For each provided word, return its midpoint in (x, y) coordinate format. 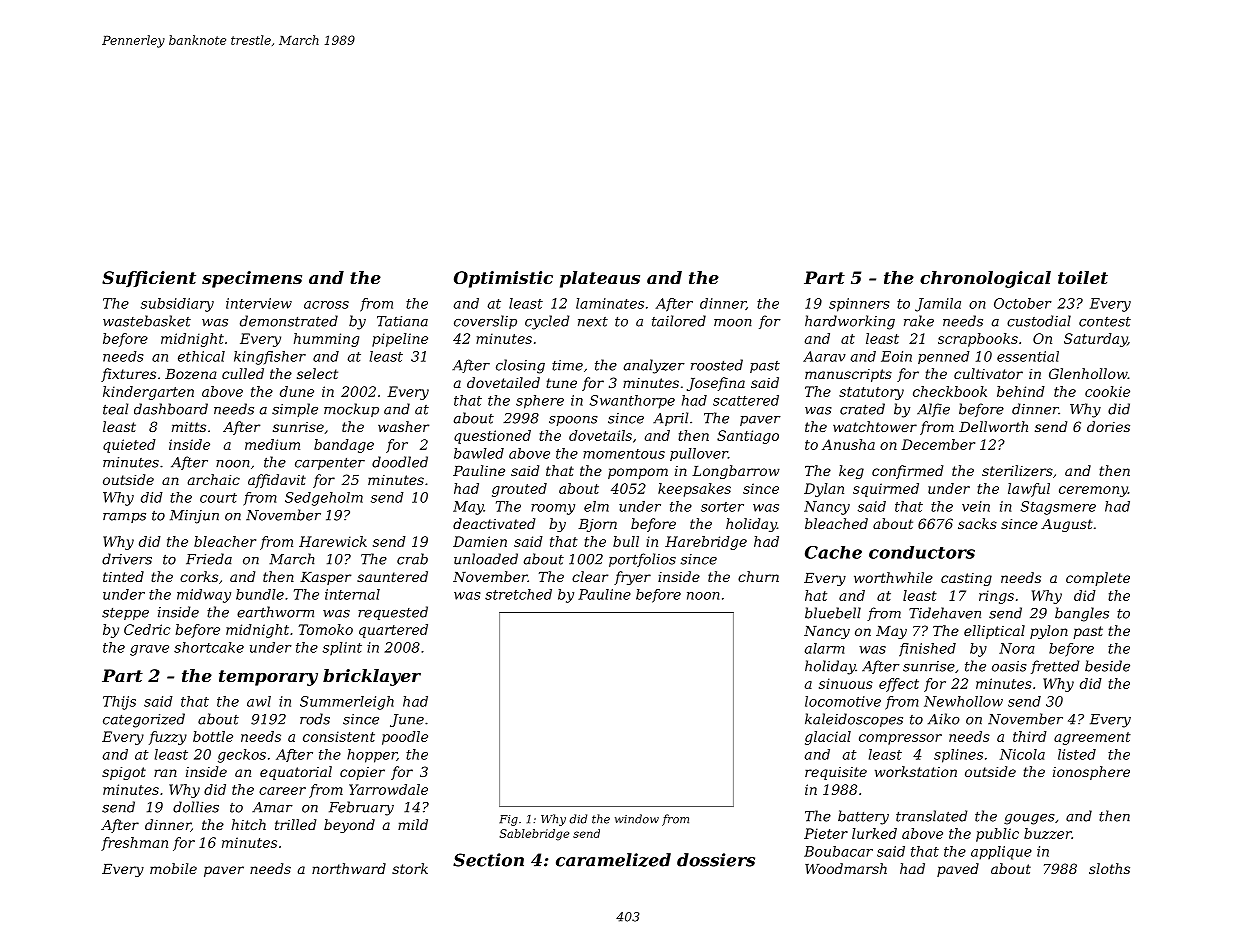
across (326, 305)
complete (1098, 579)
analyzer (654, 366)
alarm (824, 648)
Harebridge (706, 543)
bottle (213, 736)
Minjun (194, 517)
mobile (173, 868)
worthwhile (893, 577)
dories (1108, 426)
